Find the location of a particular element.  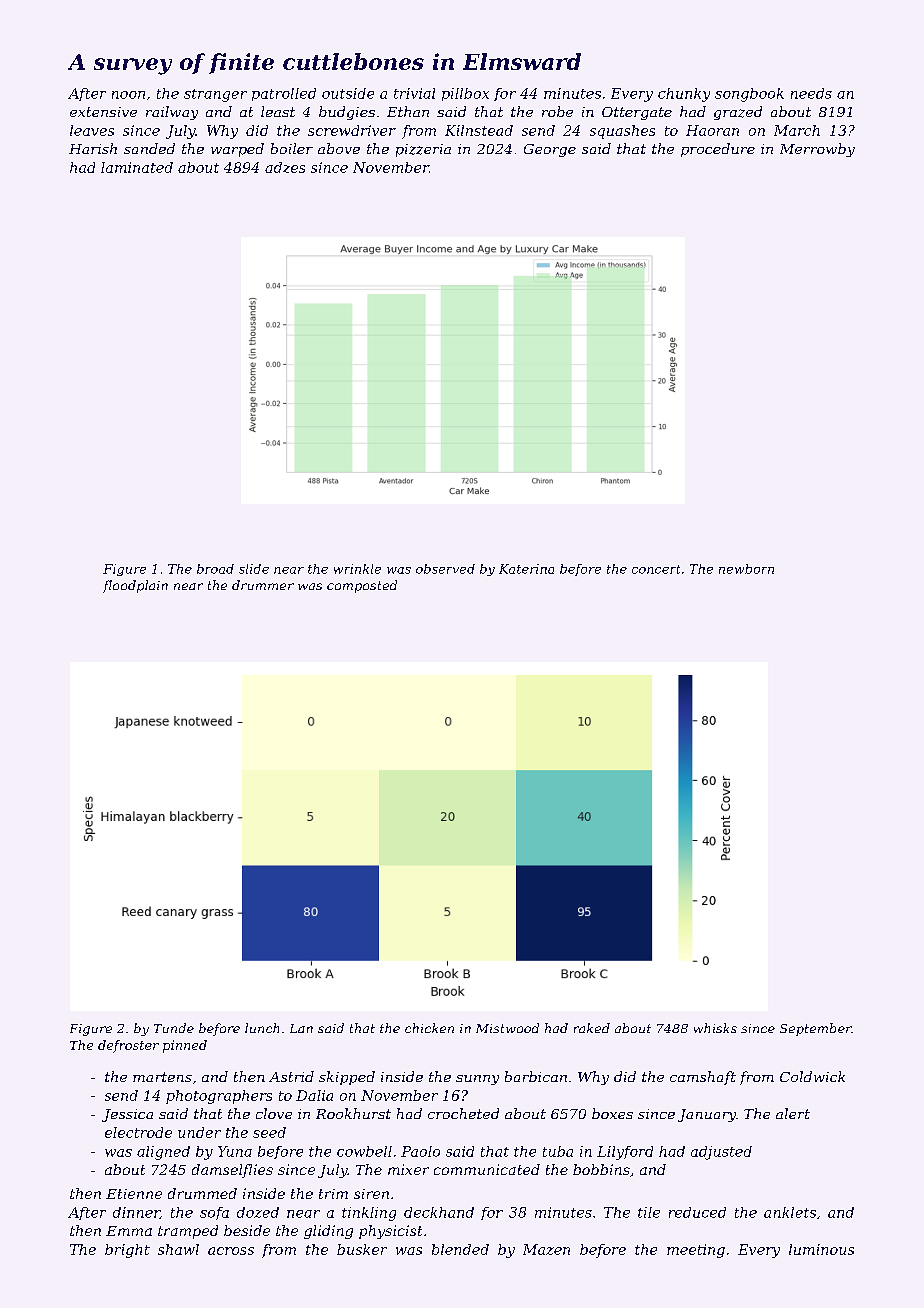

Tunde is located at coordinates (174, 1028).
